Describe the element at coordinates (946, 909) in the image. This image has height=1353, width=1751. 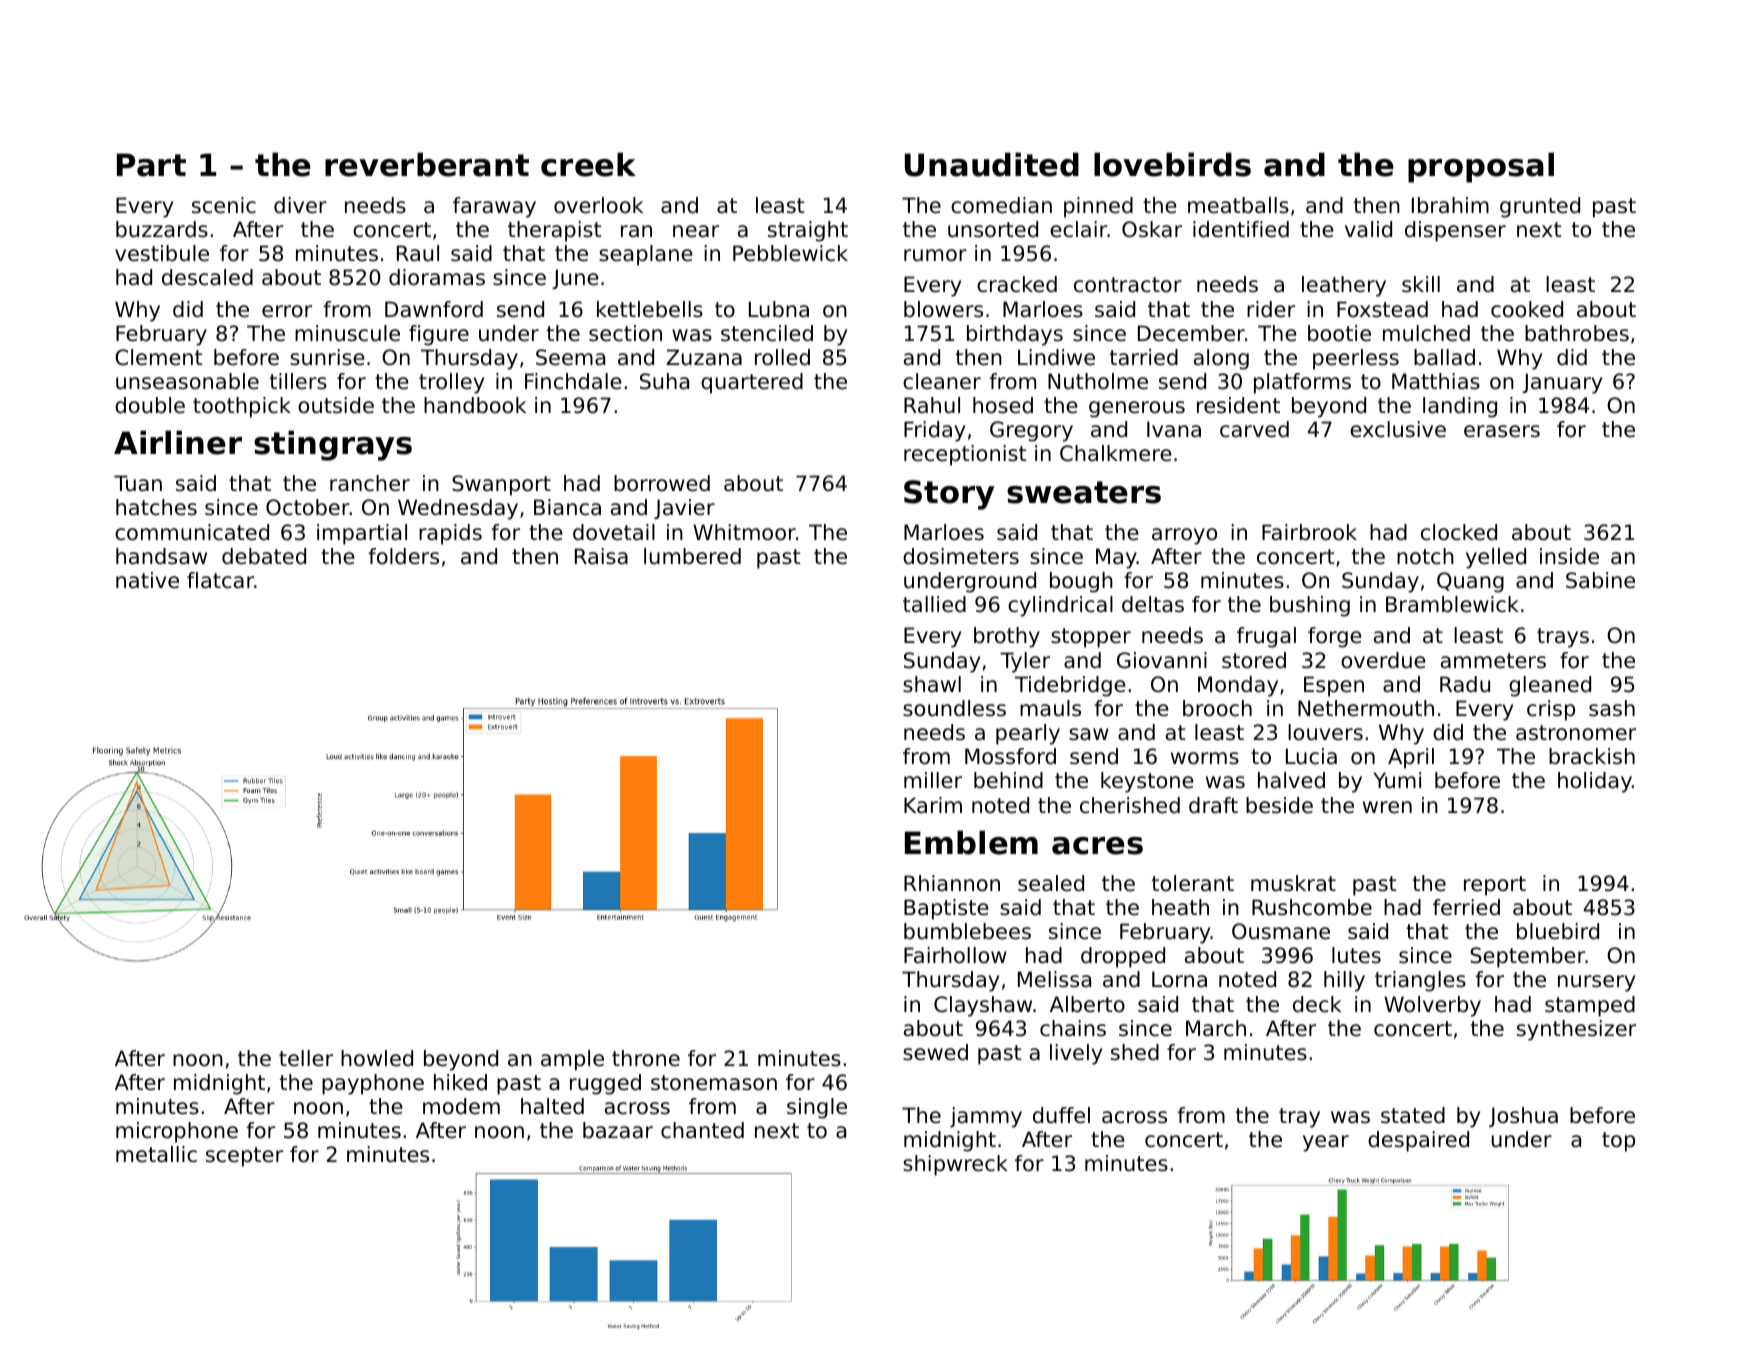
I see `Baptiste` at that location.
